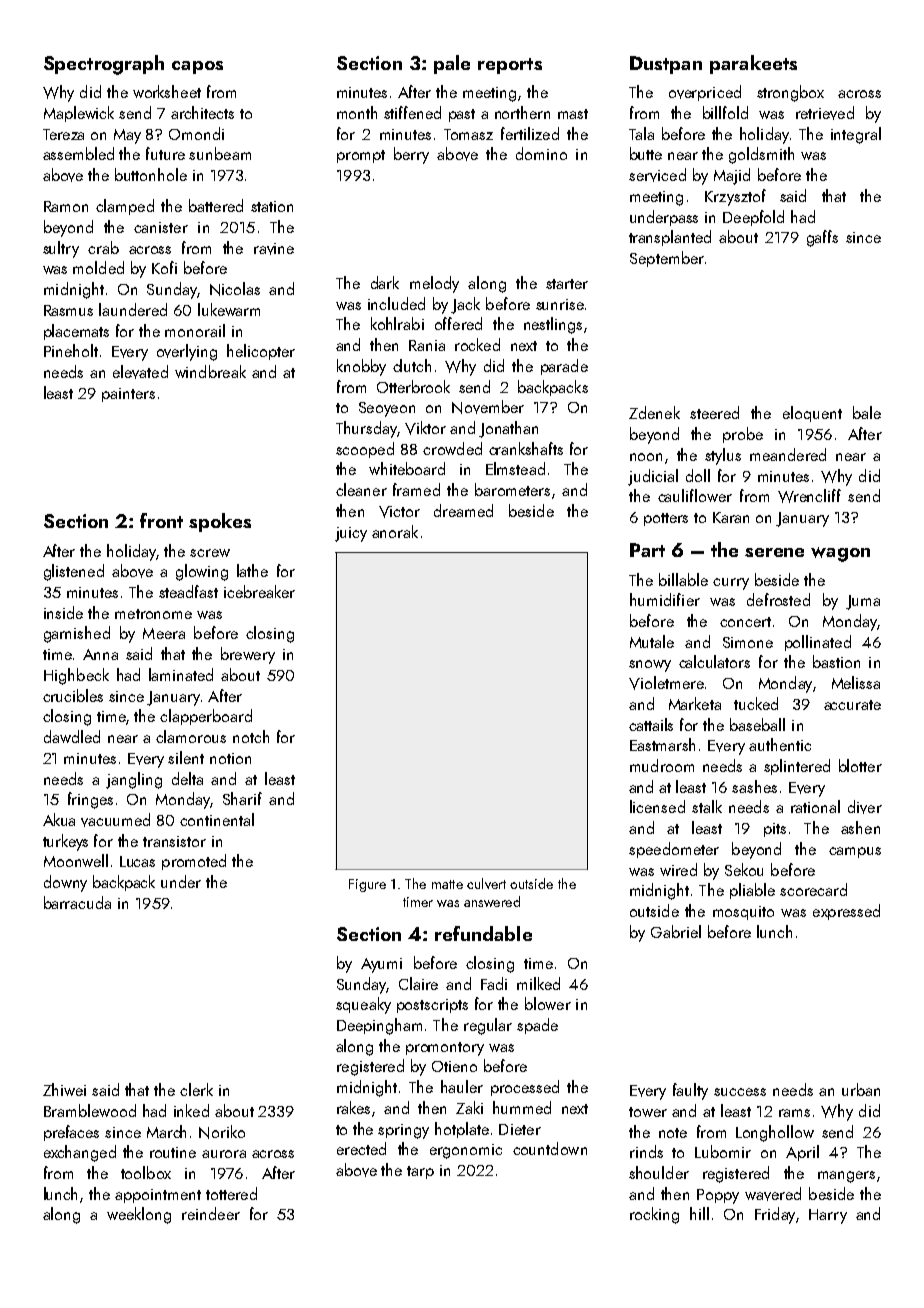 The image size is (924, 1308). I want to click on mast, so click(573, 114).
